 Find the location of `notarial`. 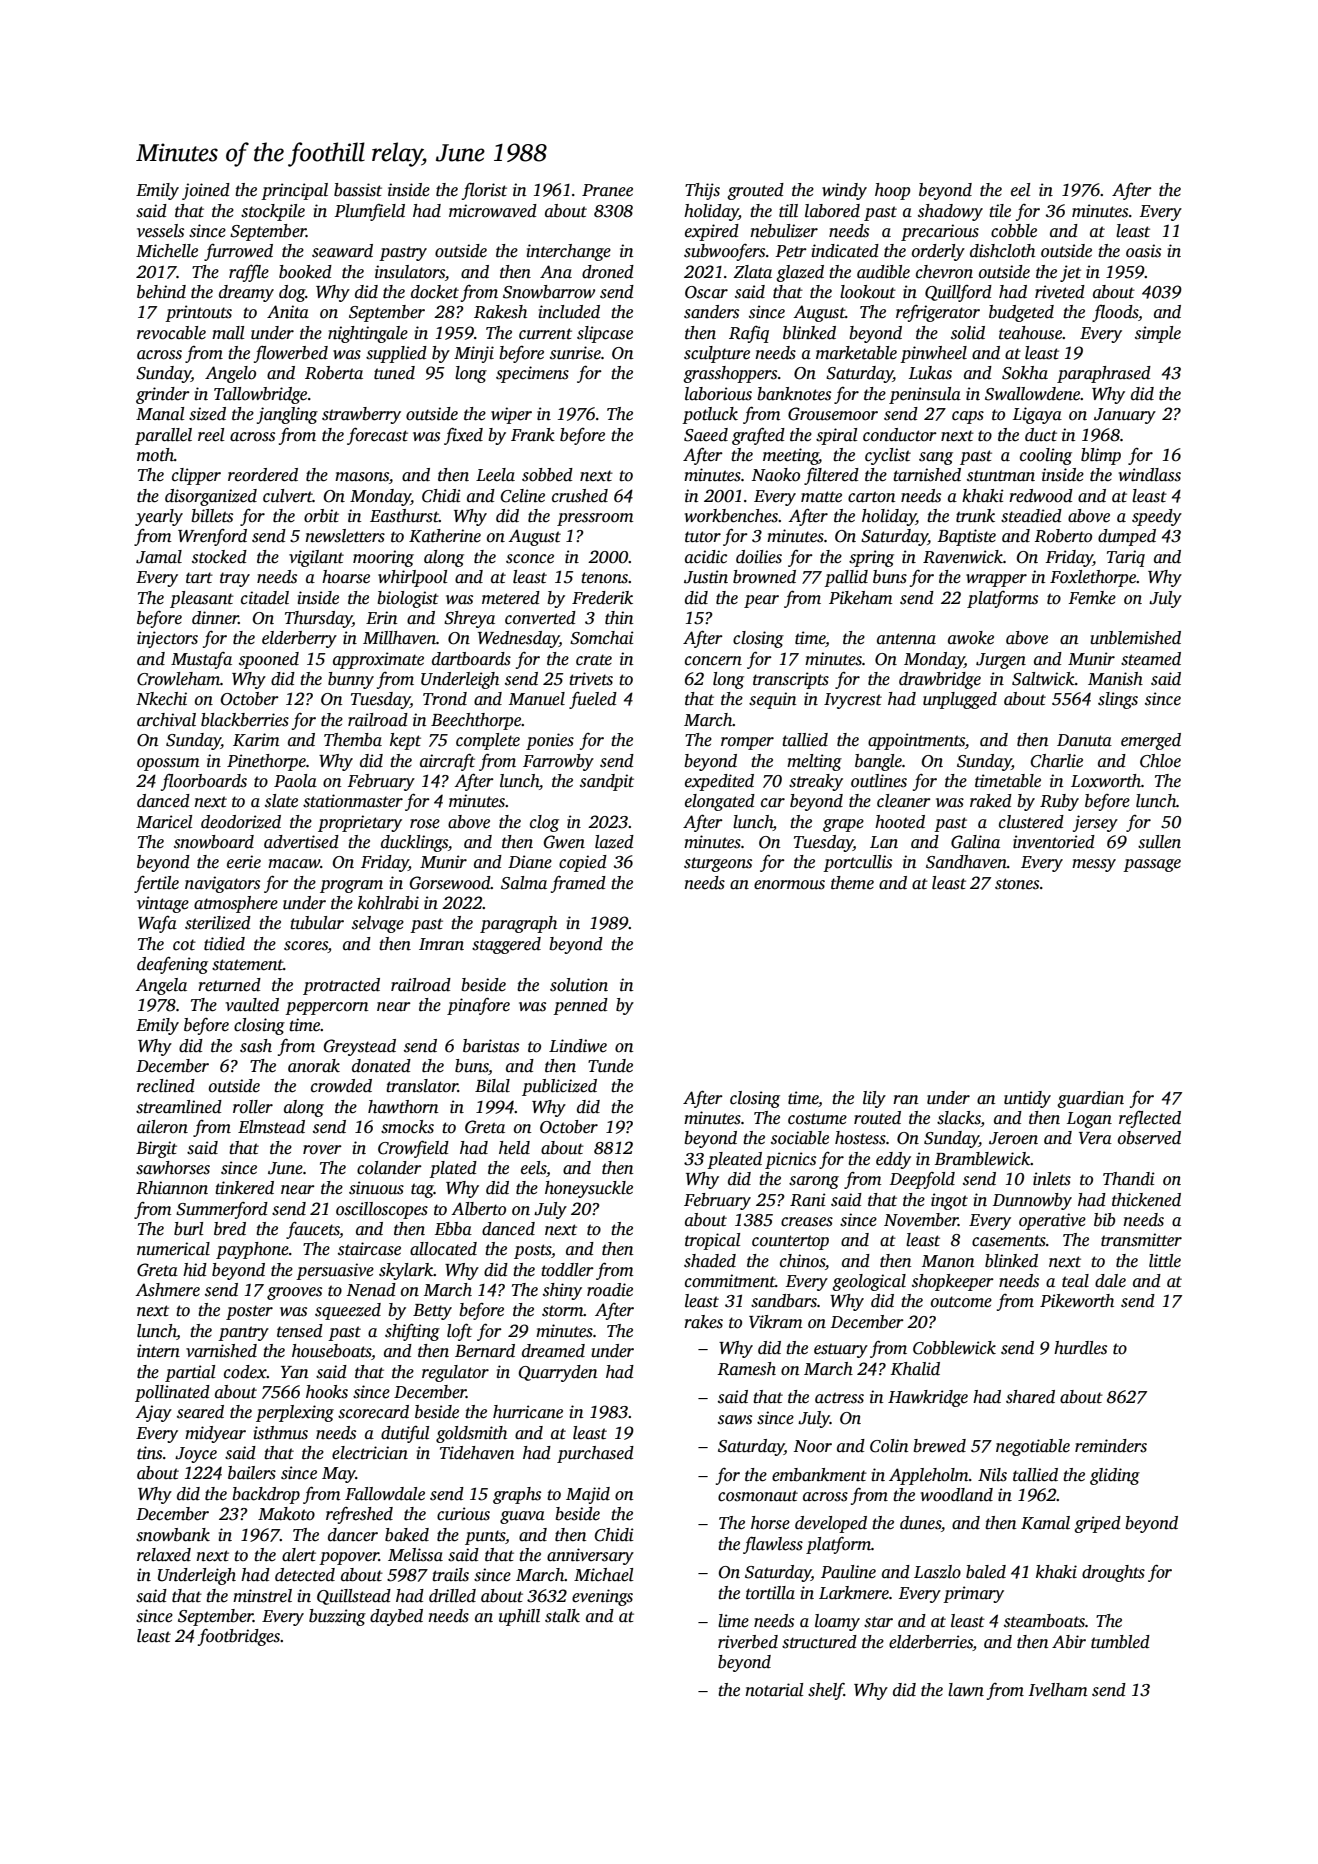

notarial is located at coordinates (774, 1690).
